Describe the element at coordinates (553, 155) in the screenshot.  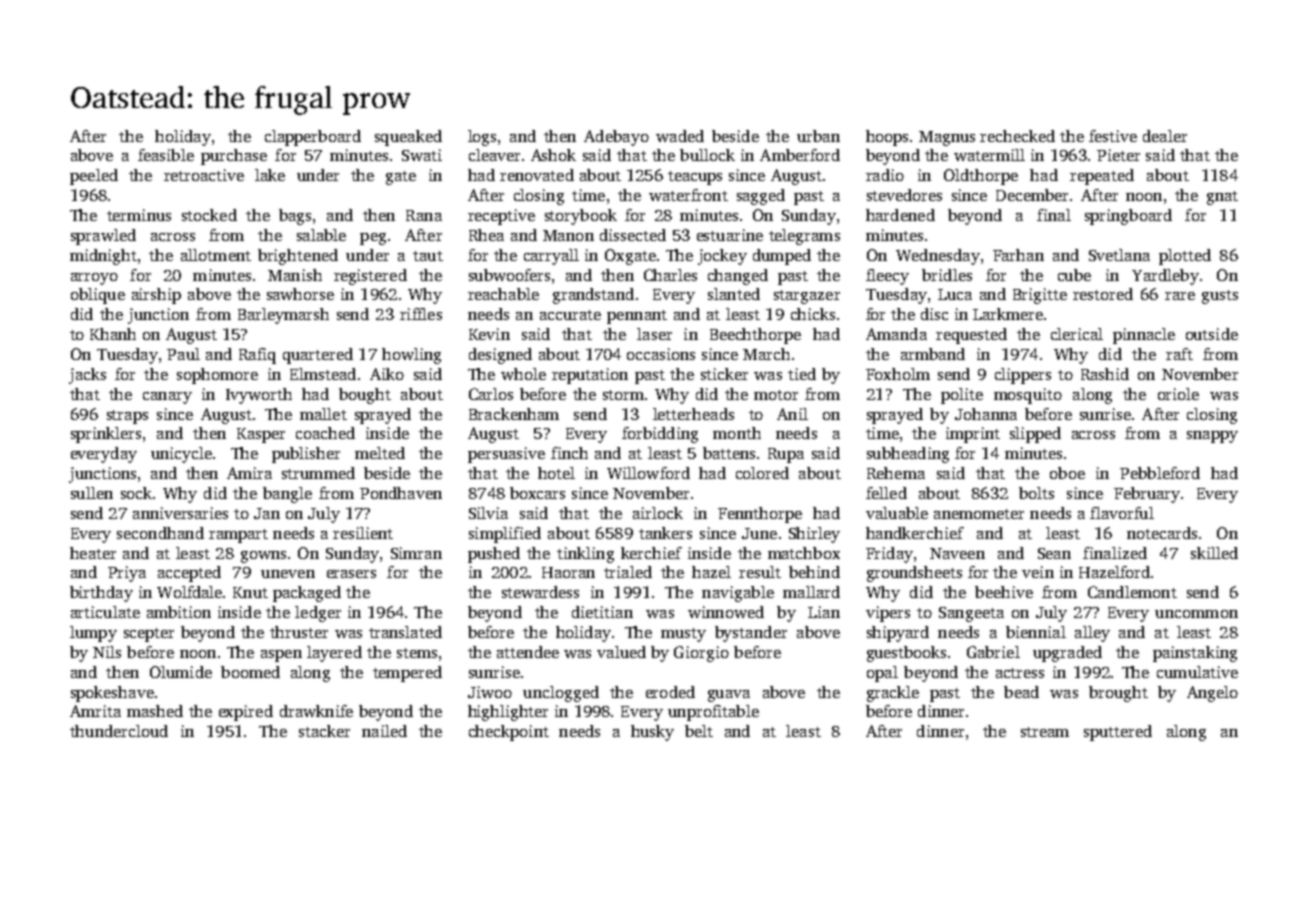
I see `Ashok` at that location.
